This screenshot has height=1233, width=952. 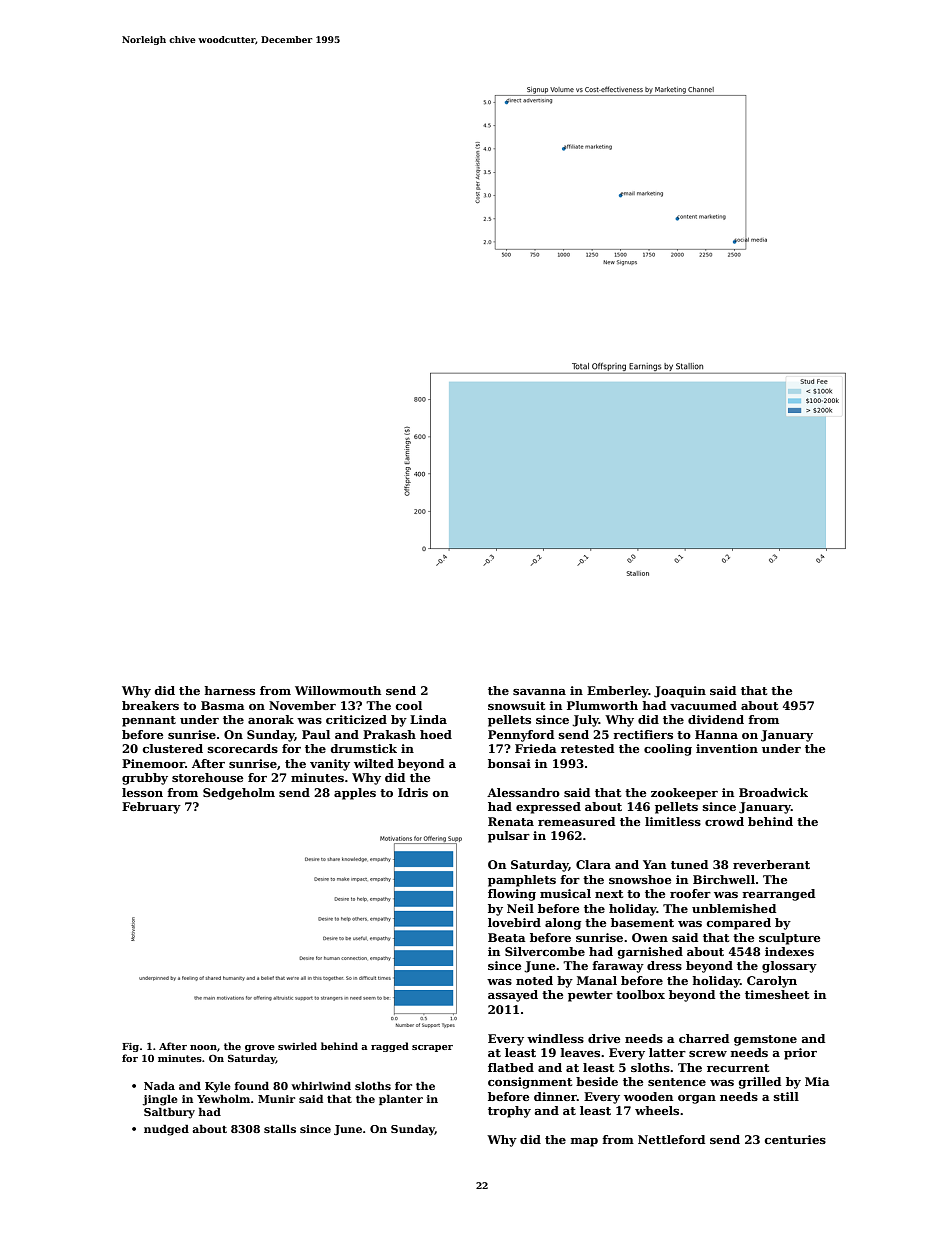 I want to click on trophy, so click(x=509, y=1112).
